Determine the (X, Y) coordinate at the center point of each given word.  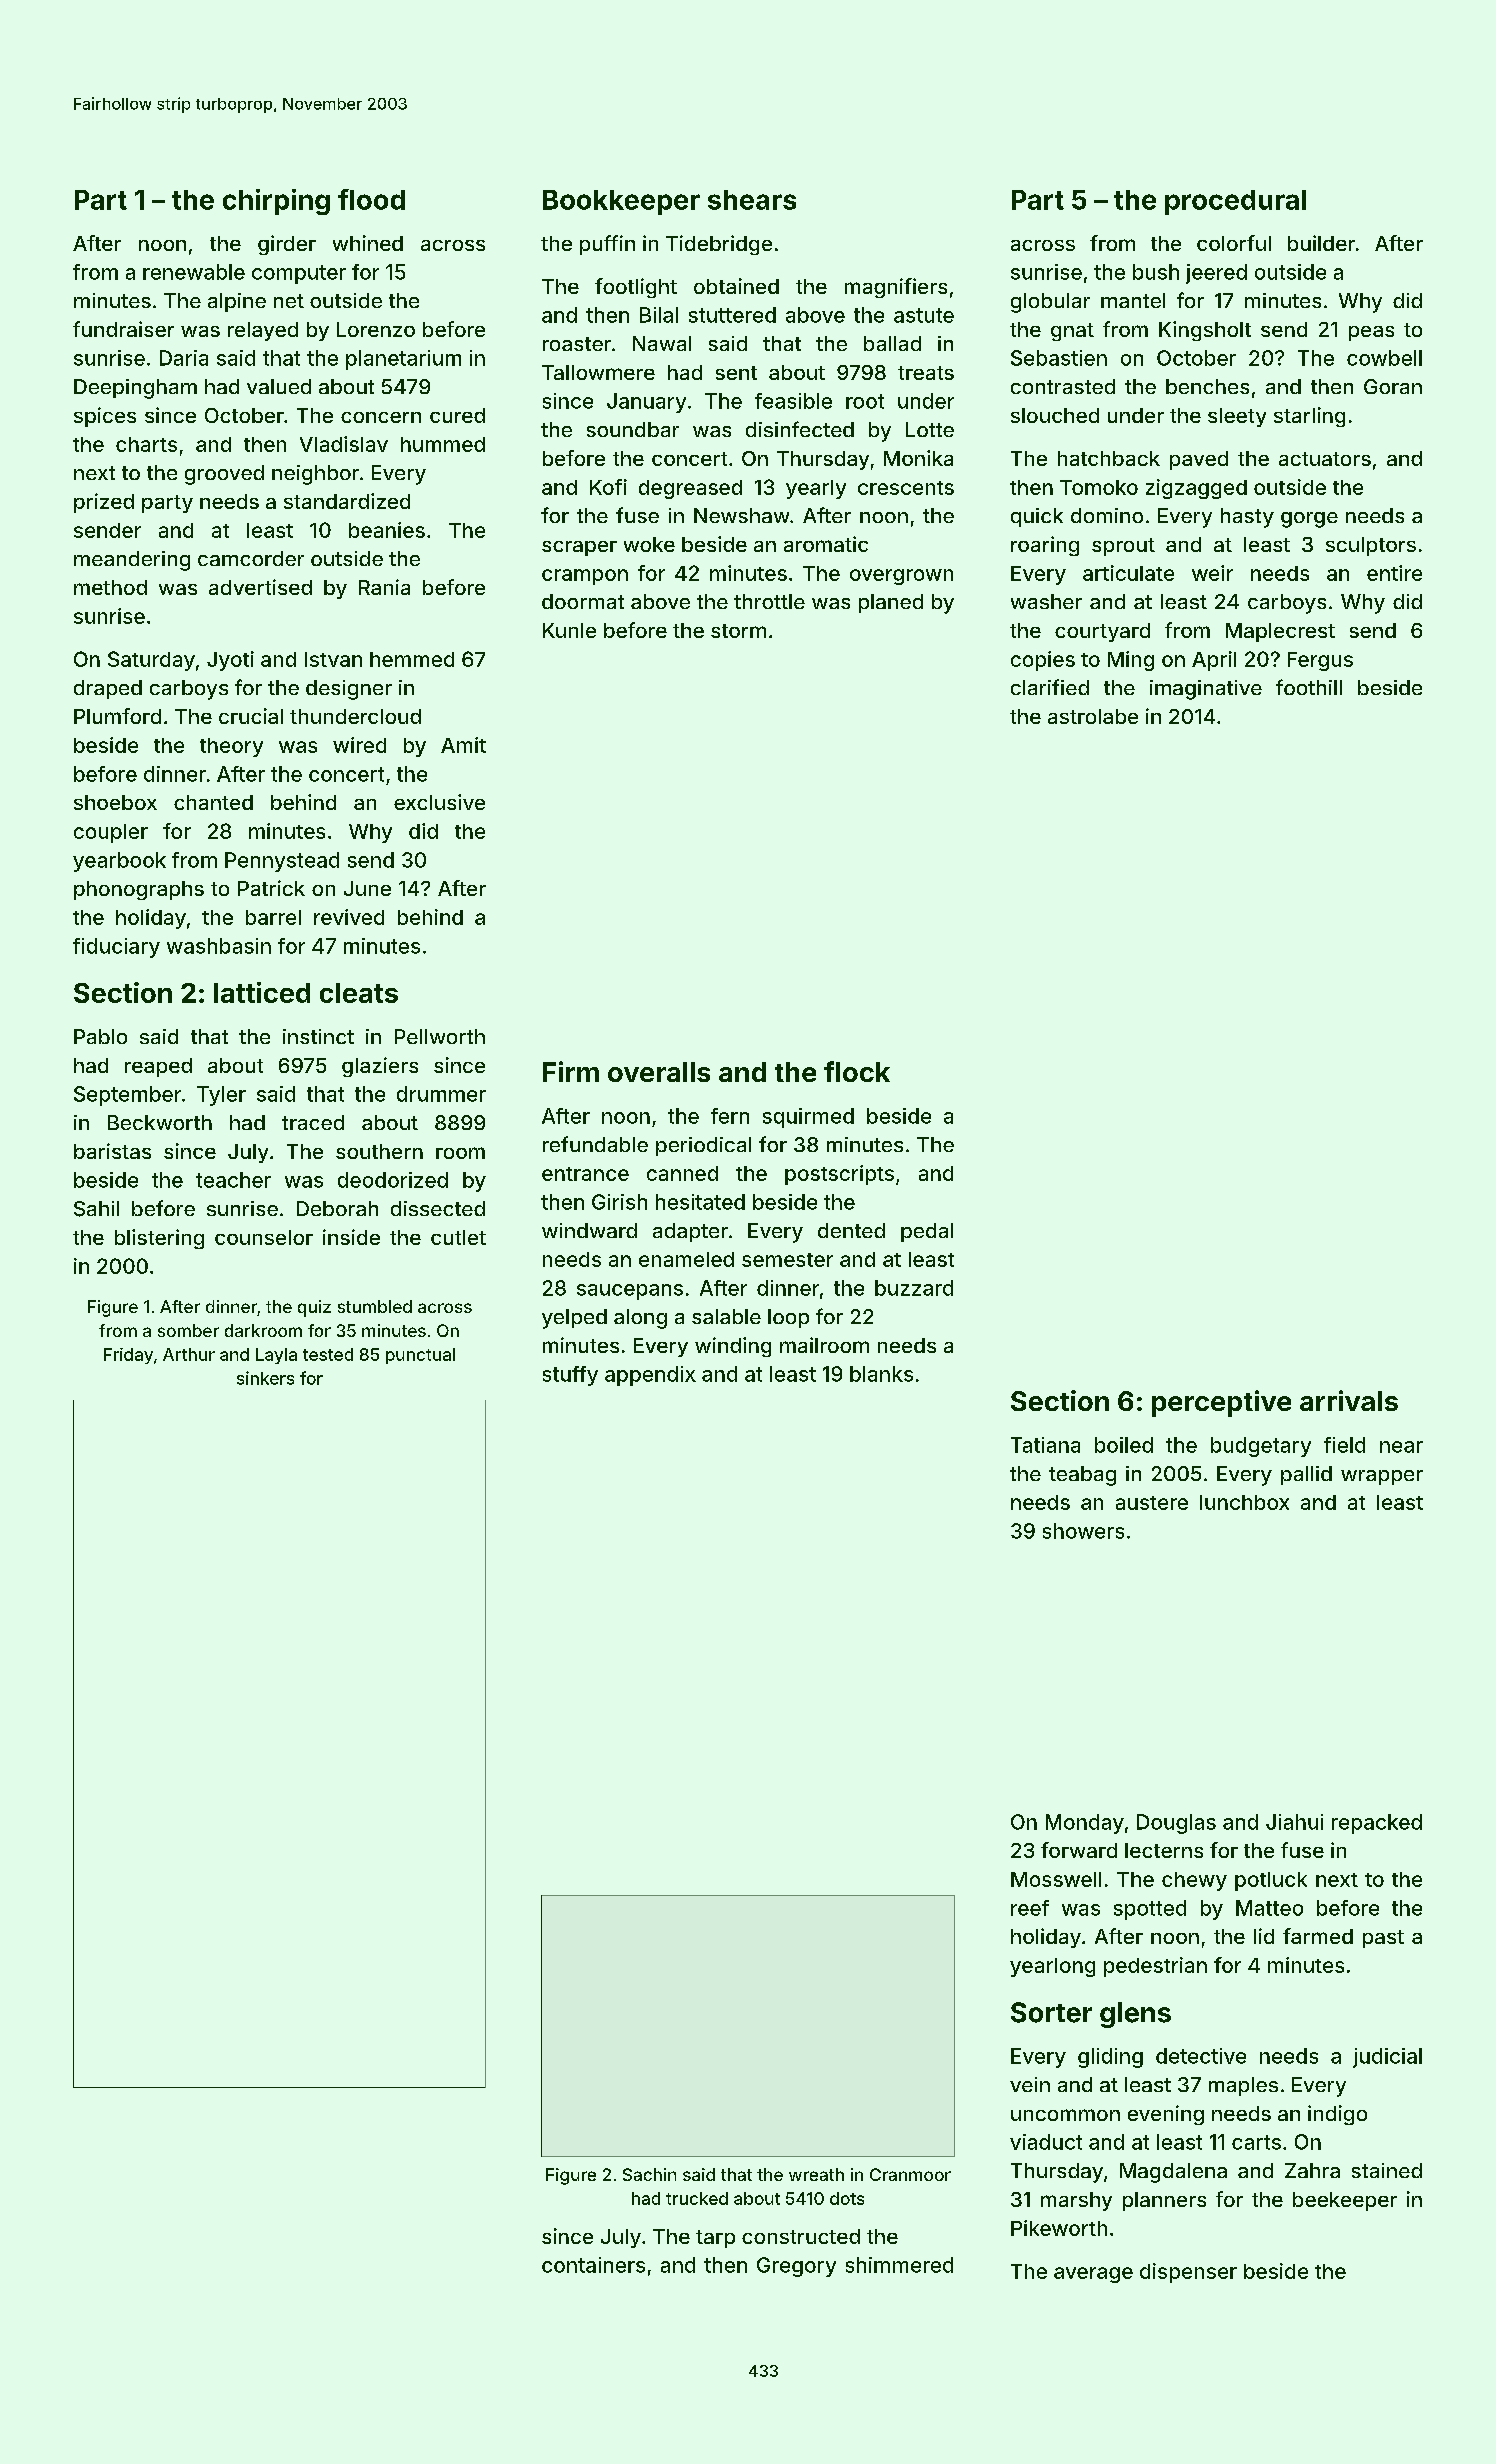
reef (1030, 1908)
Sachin (649, 2174)
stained (1387, 2170)
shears (752, 200)
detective (1201, 2056)
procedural (1235, 202)
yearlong (1052, 1967)
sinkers (265, 1378)
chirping (276, 202)
